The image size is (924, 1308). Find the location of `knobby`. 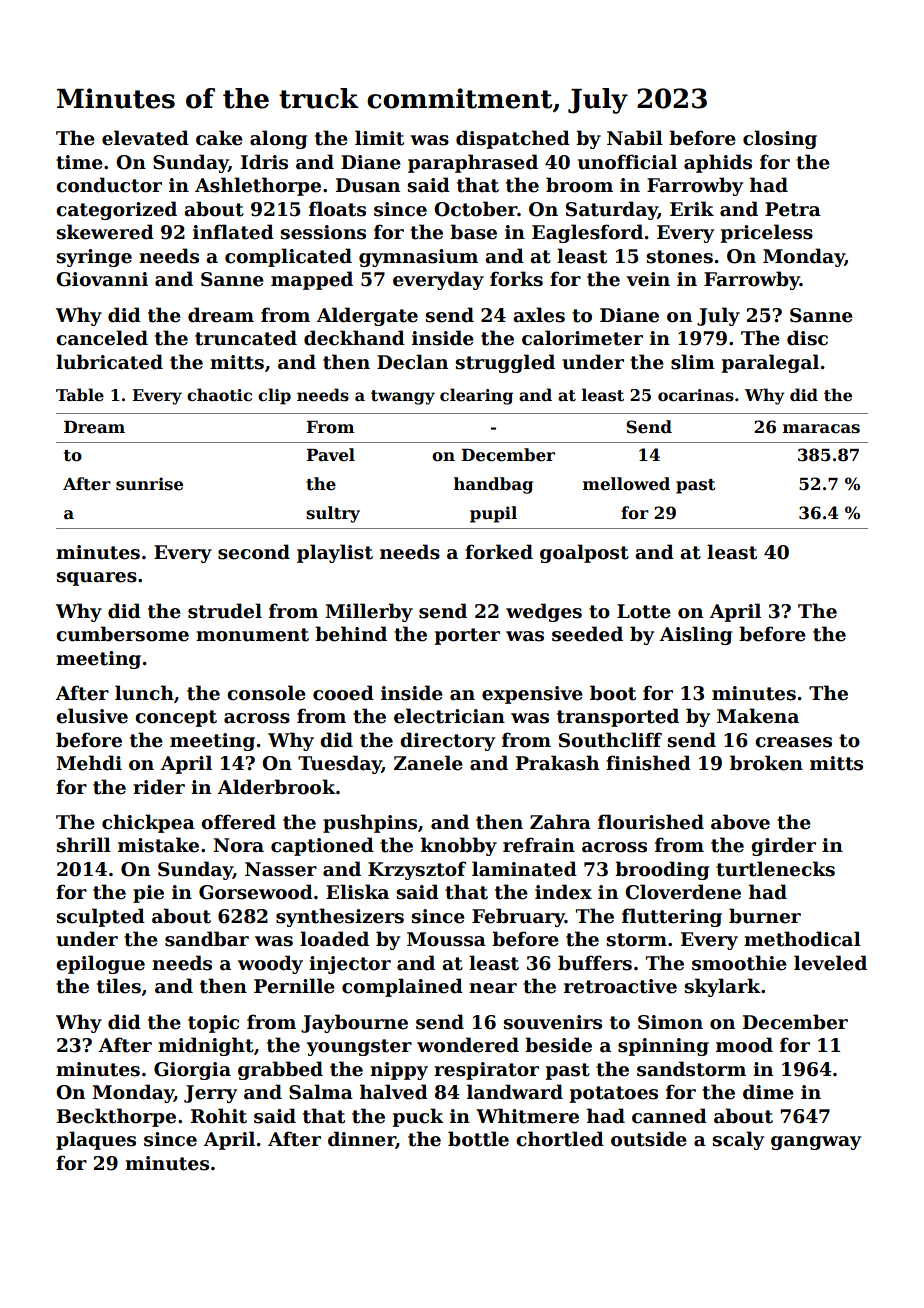

knobby is located at coordinates (459, 846).
